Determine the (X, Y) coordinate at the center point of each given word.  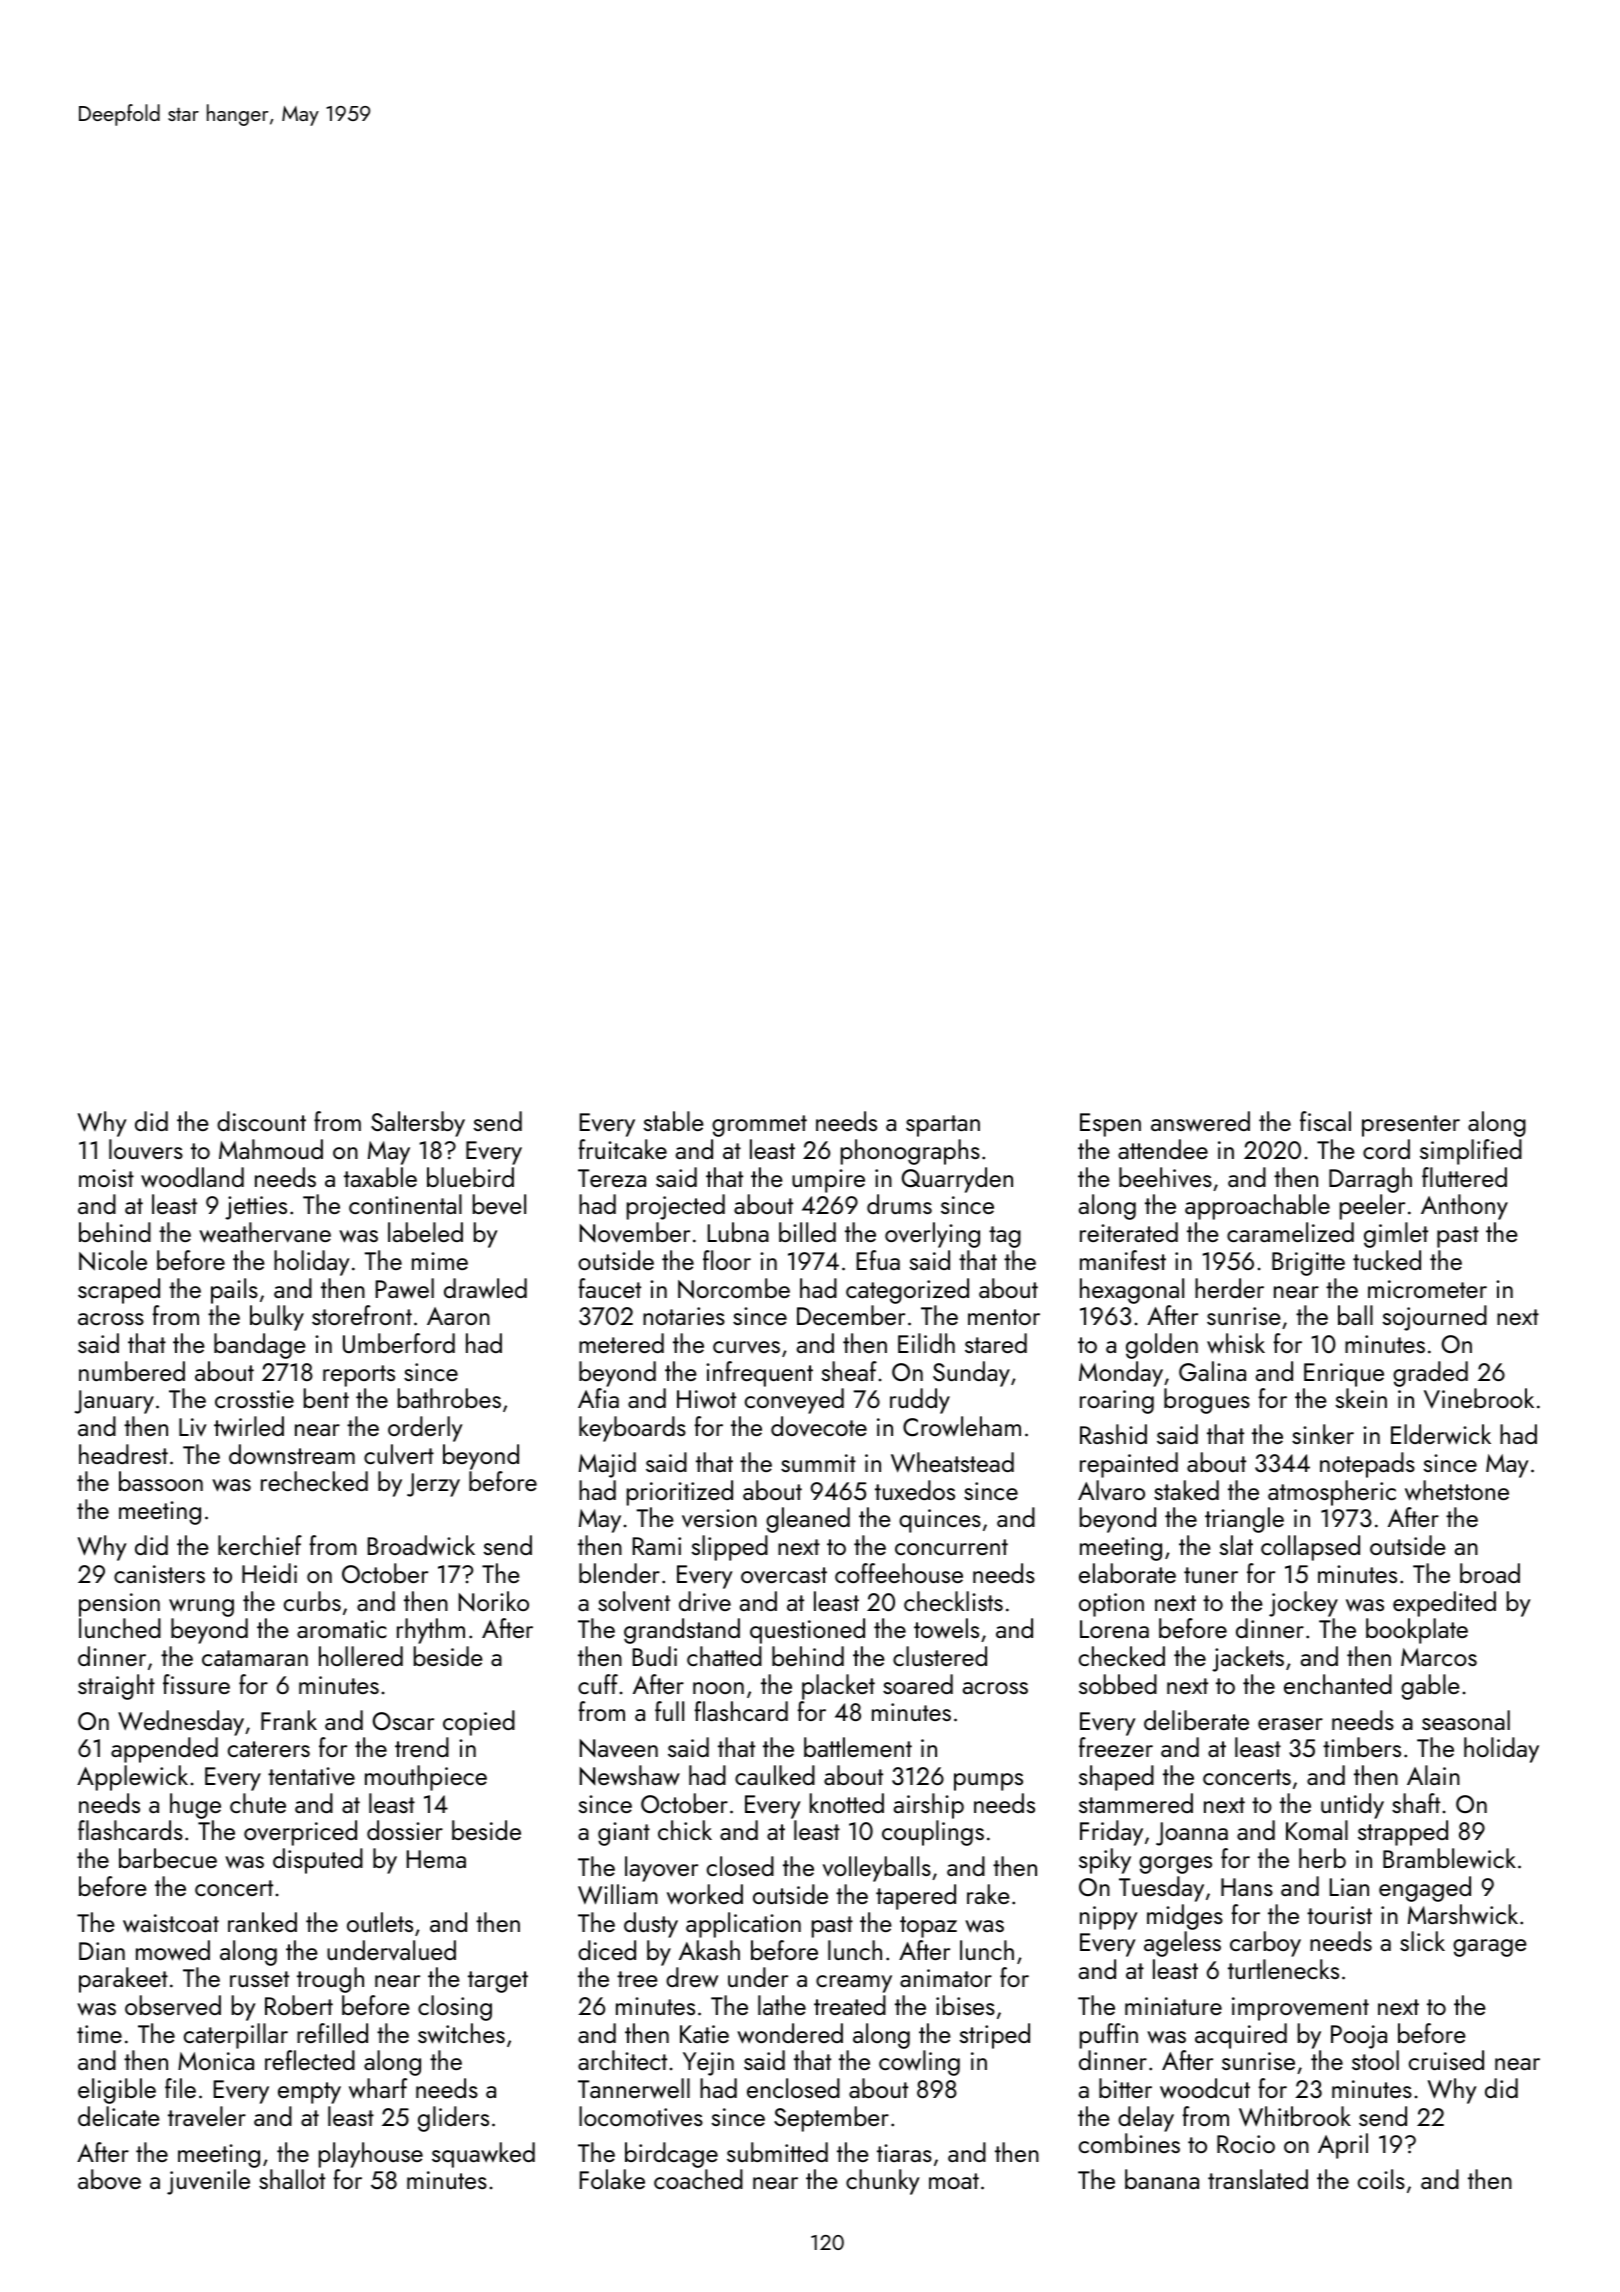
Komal (1317, 1830)
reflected (310, 2060)
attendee (1163, 1149)
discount (261, 1121)
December (851, 1315)
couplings (933, 1833)
